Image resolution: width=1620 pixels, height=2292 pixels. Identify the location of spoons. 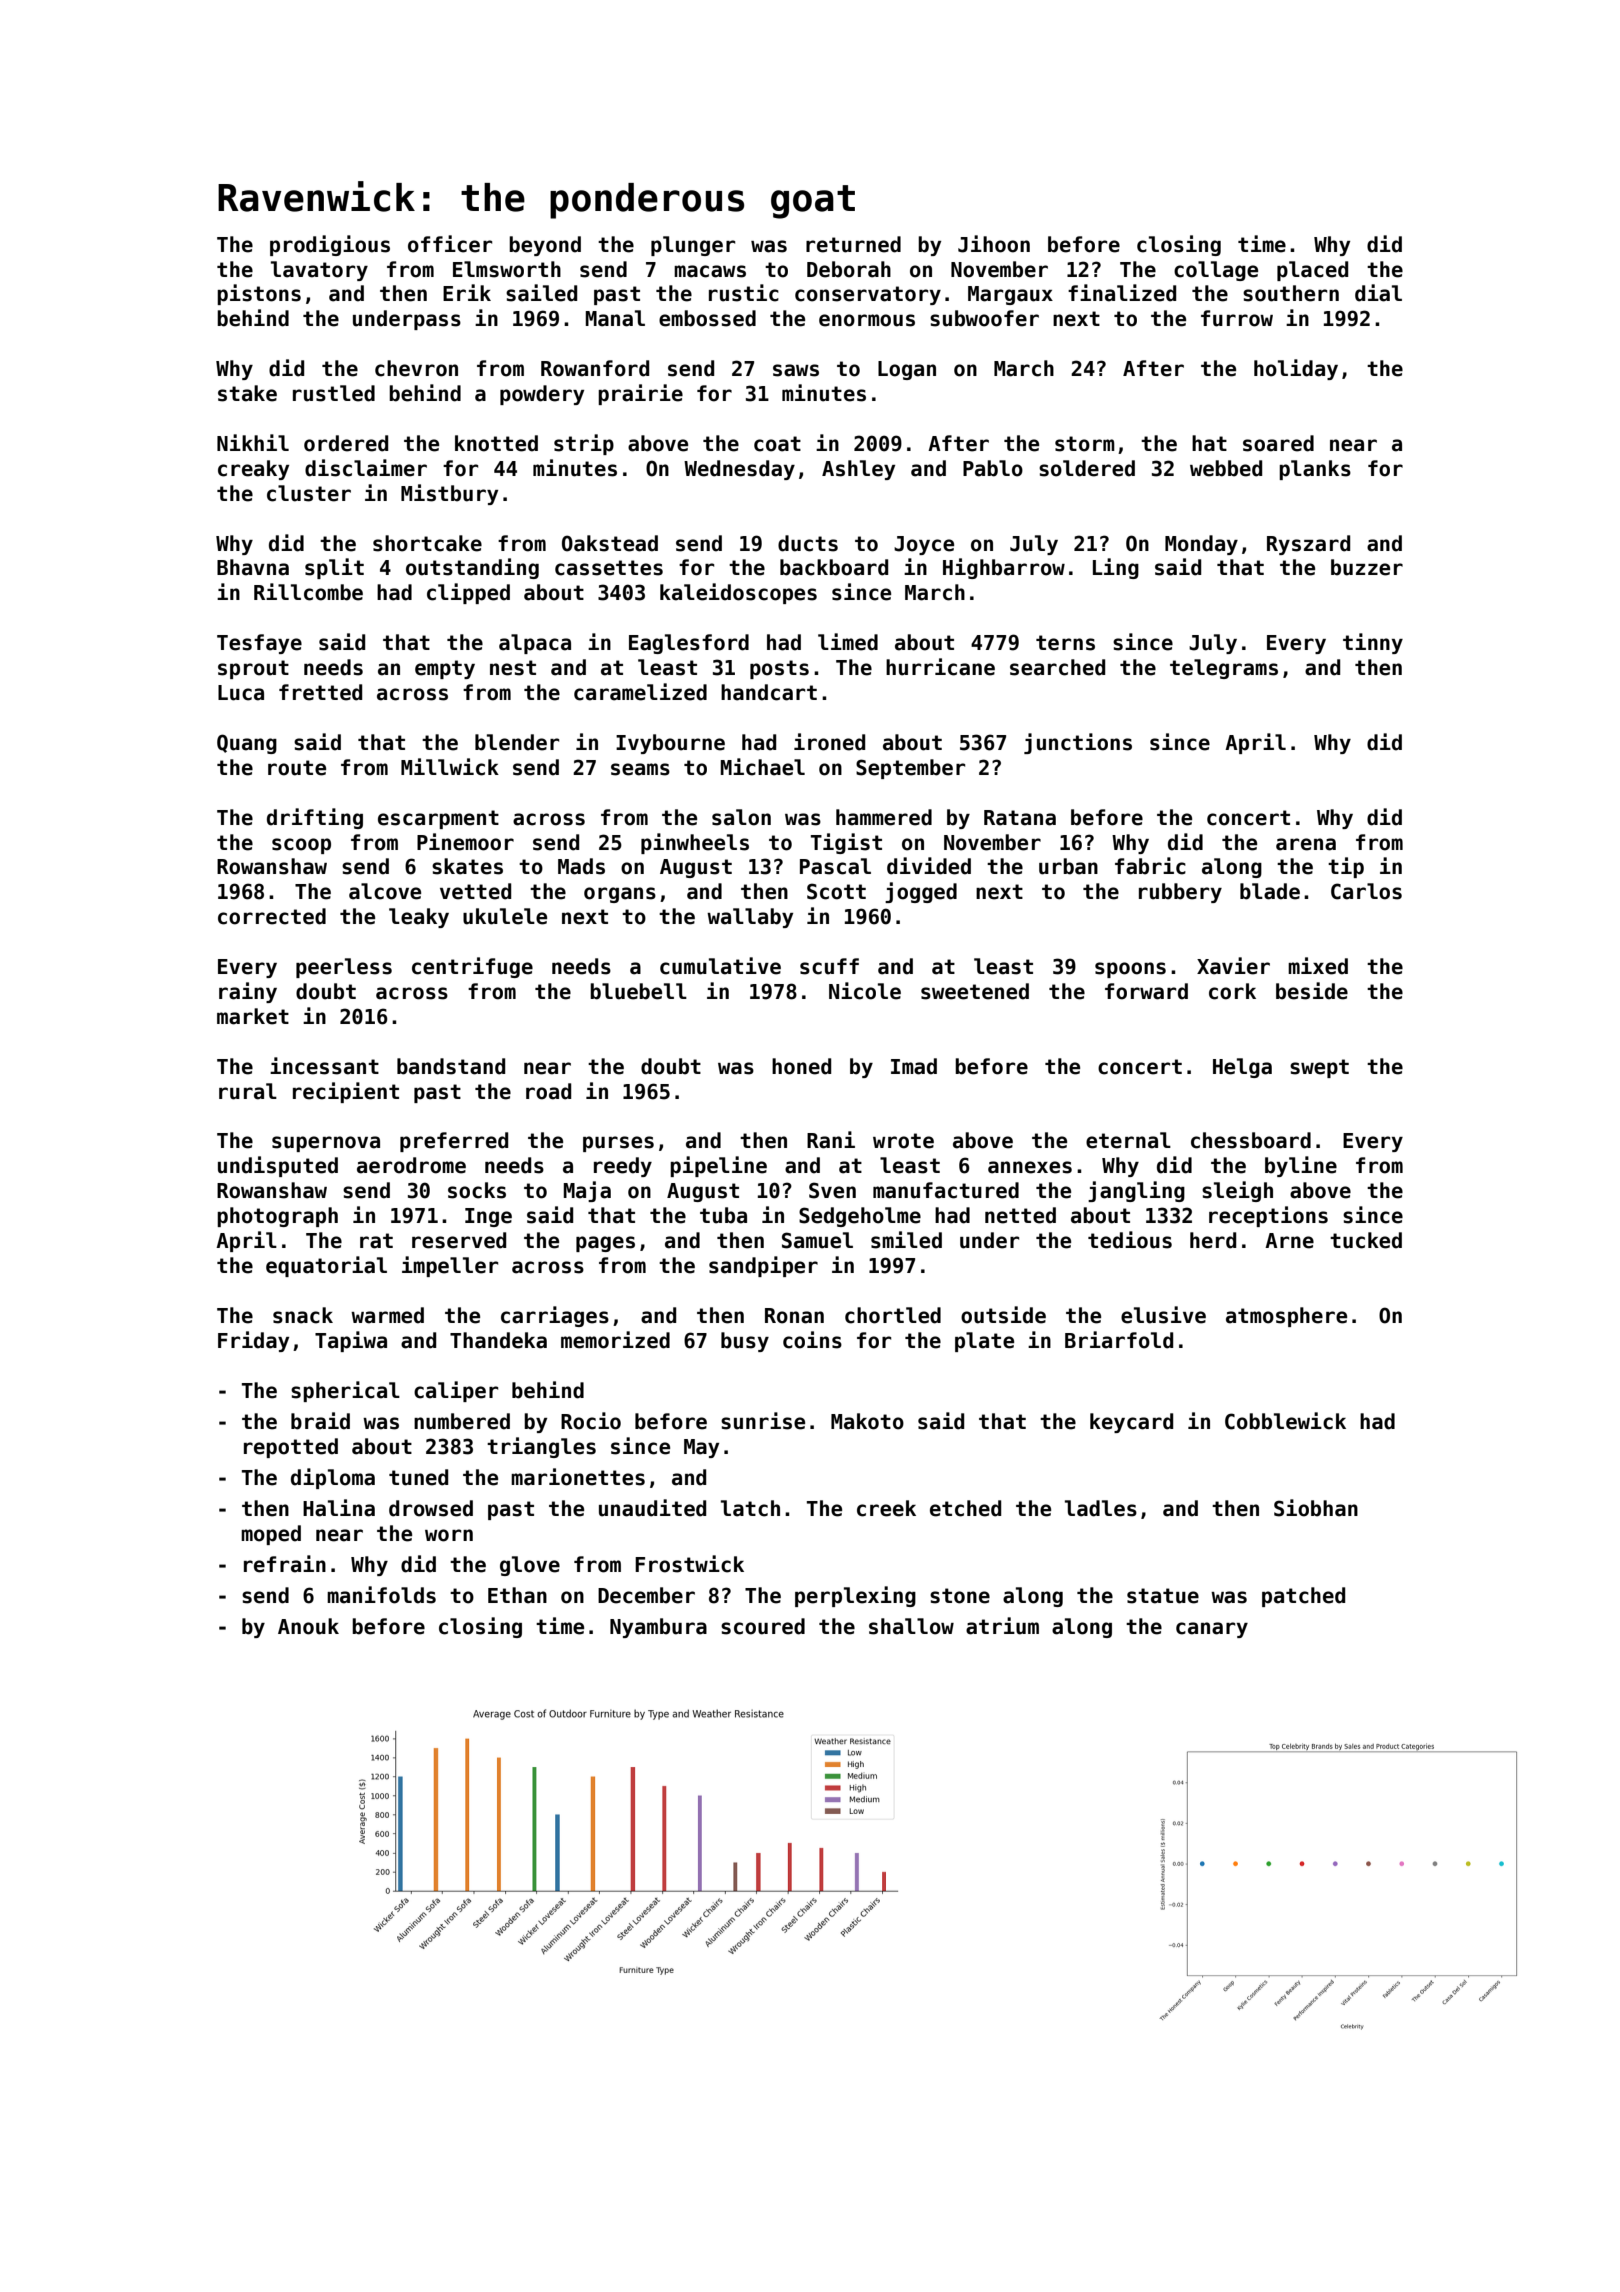
(1130, 970).
